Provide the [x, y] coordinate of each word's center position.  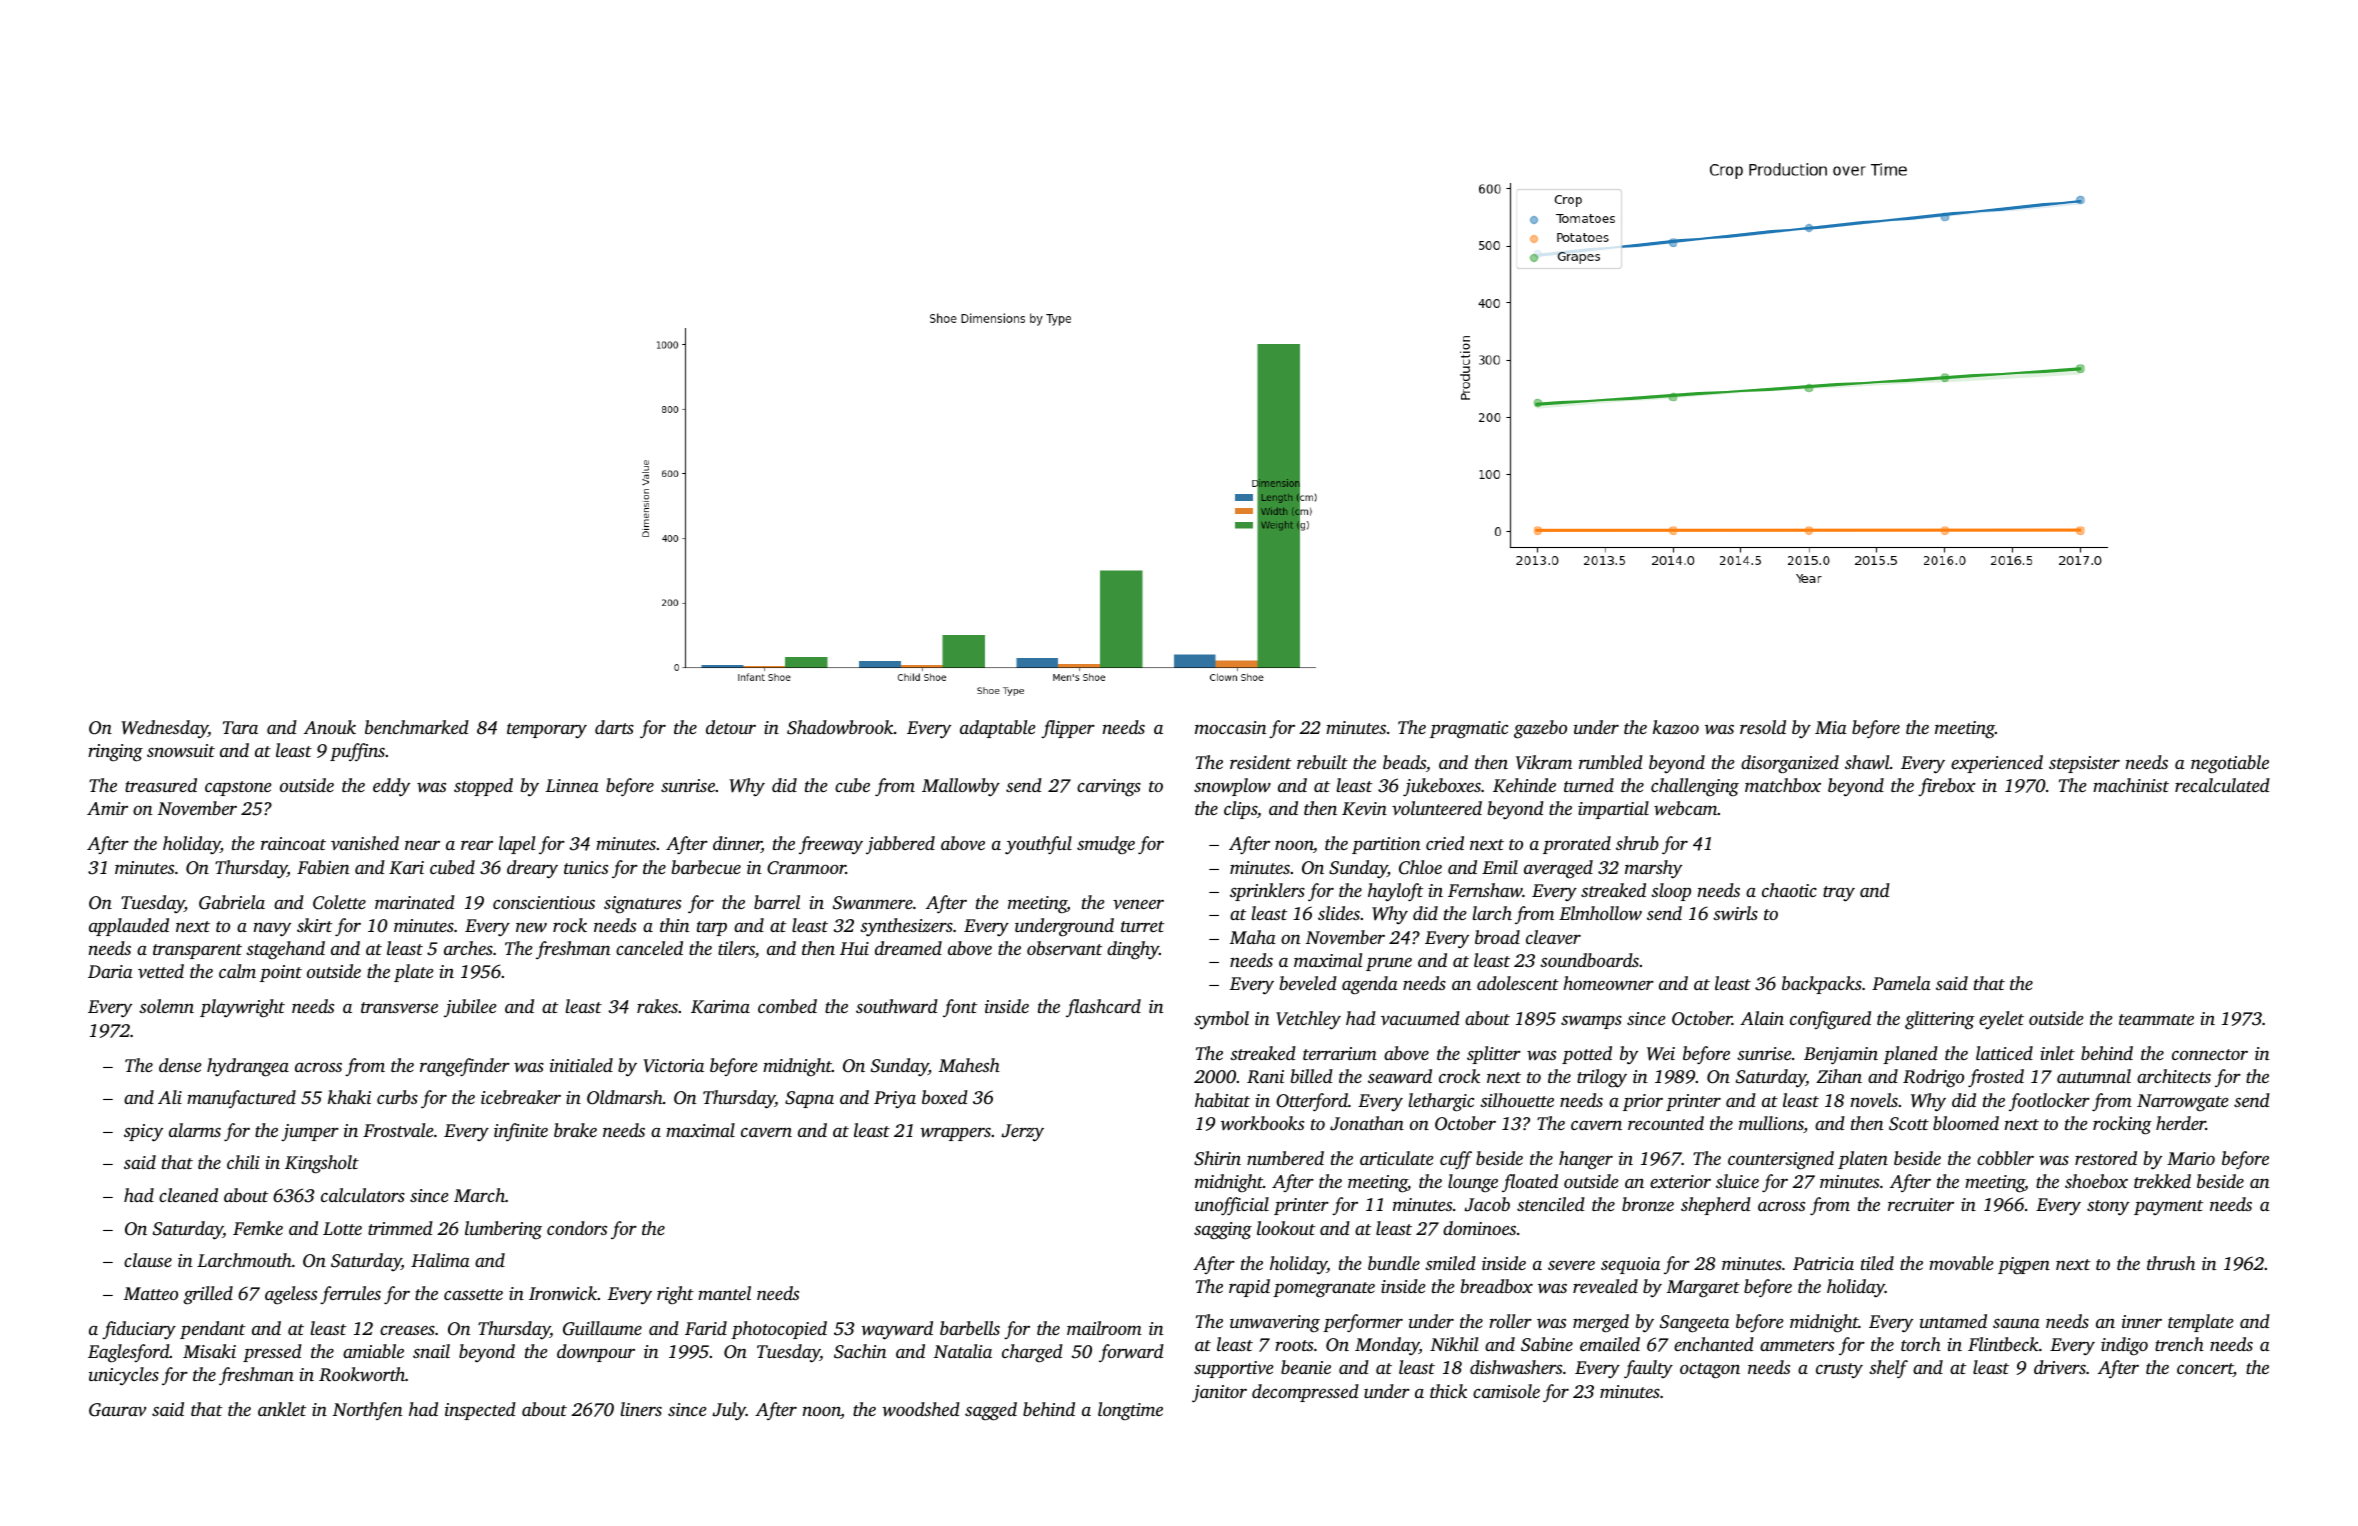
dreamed [908, 948]
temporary [547, 730]
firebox [1947, 787]
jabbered [900, 845]
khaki [349, 1097]
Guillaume [602, 1328]
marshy [1653, 869]
